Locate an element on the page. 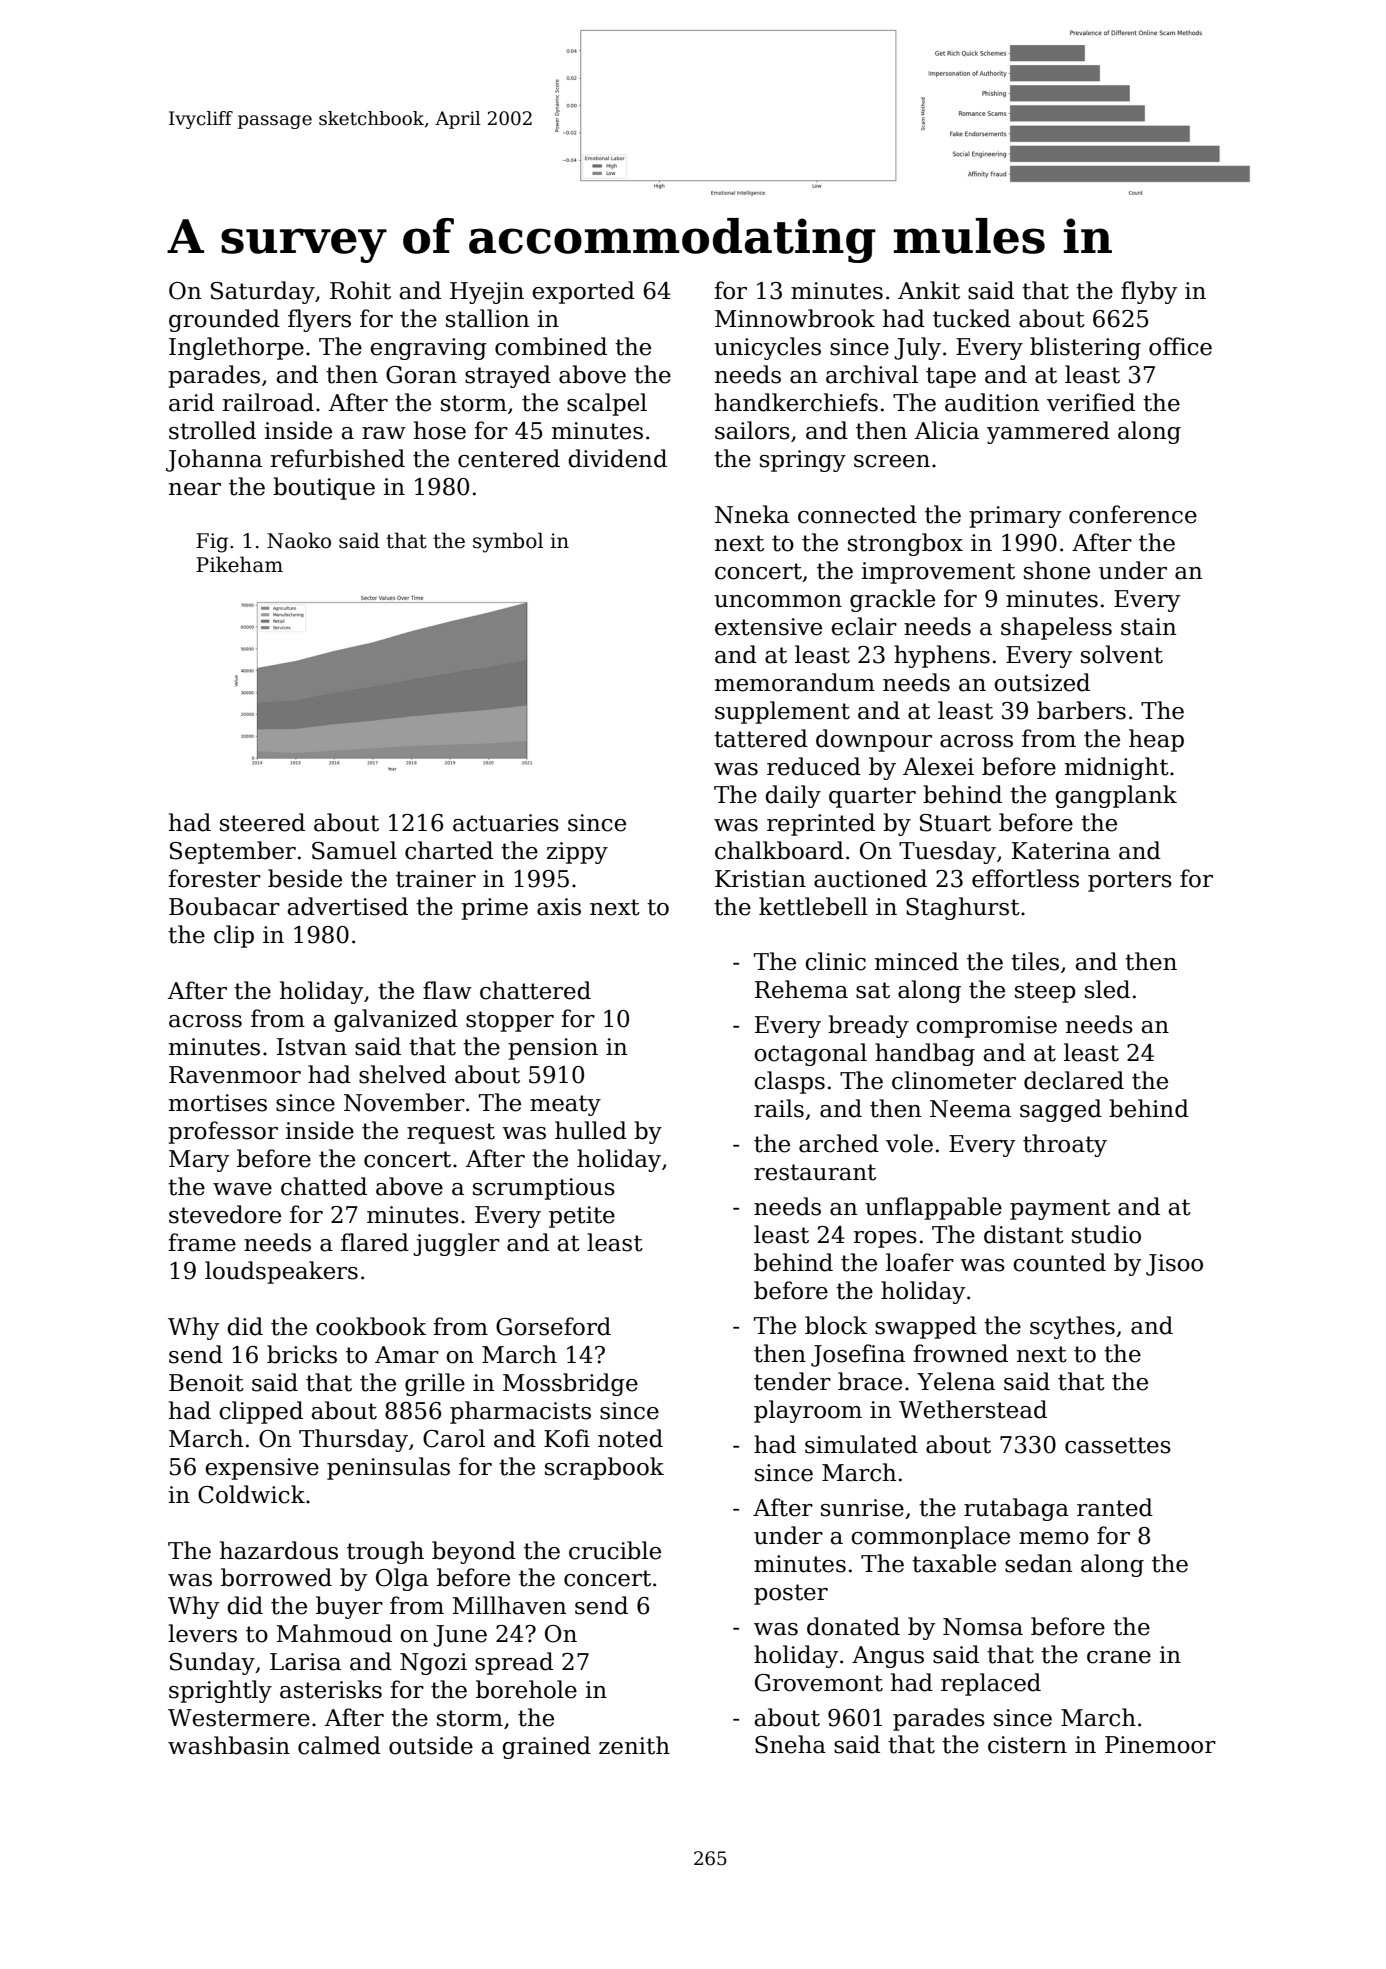  restaurant is located at coordinates (815, 1172).
